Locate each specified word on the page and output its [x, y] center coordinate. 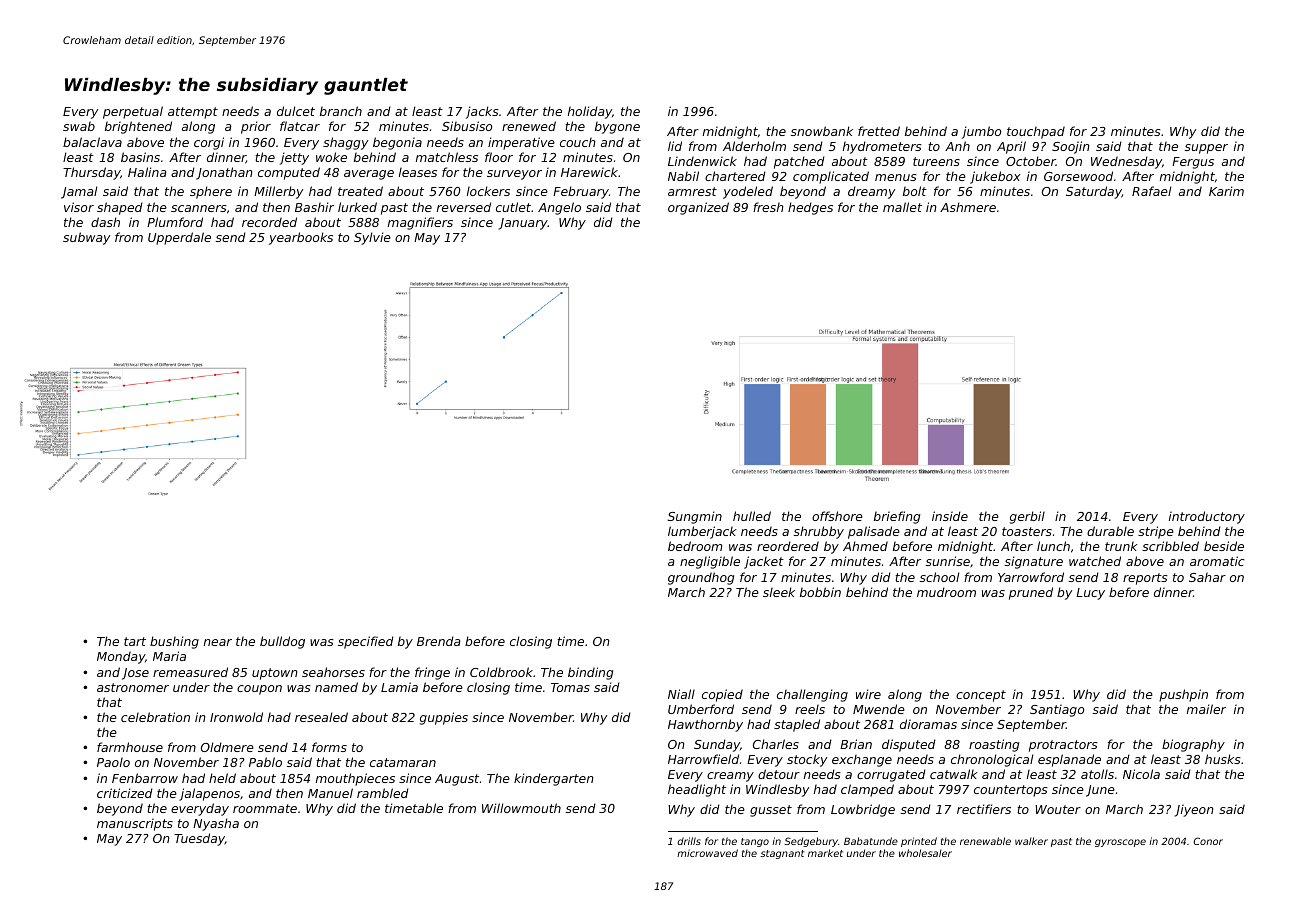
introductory [1207, 517]
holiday [590, 112]
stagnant [782, 854]
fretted [879, 131]
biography [1193, 745]
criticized [125, 793]
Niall [681, 694]
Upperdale [179, 238]
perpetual [133, 112]
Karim [1226, 191]
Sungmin [695, 517]
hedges [810, 208]
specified [366, 642]
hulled [752, 516]
